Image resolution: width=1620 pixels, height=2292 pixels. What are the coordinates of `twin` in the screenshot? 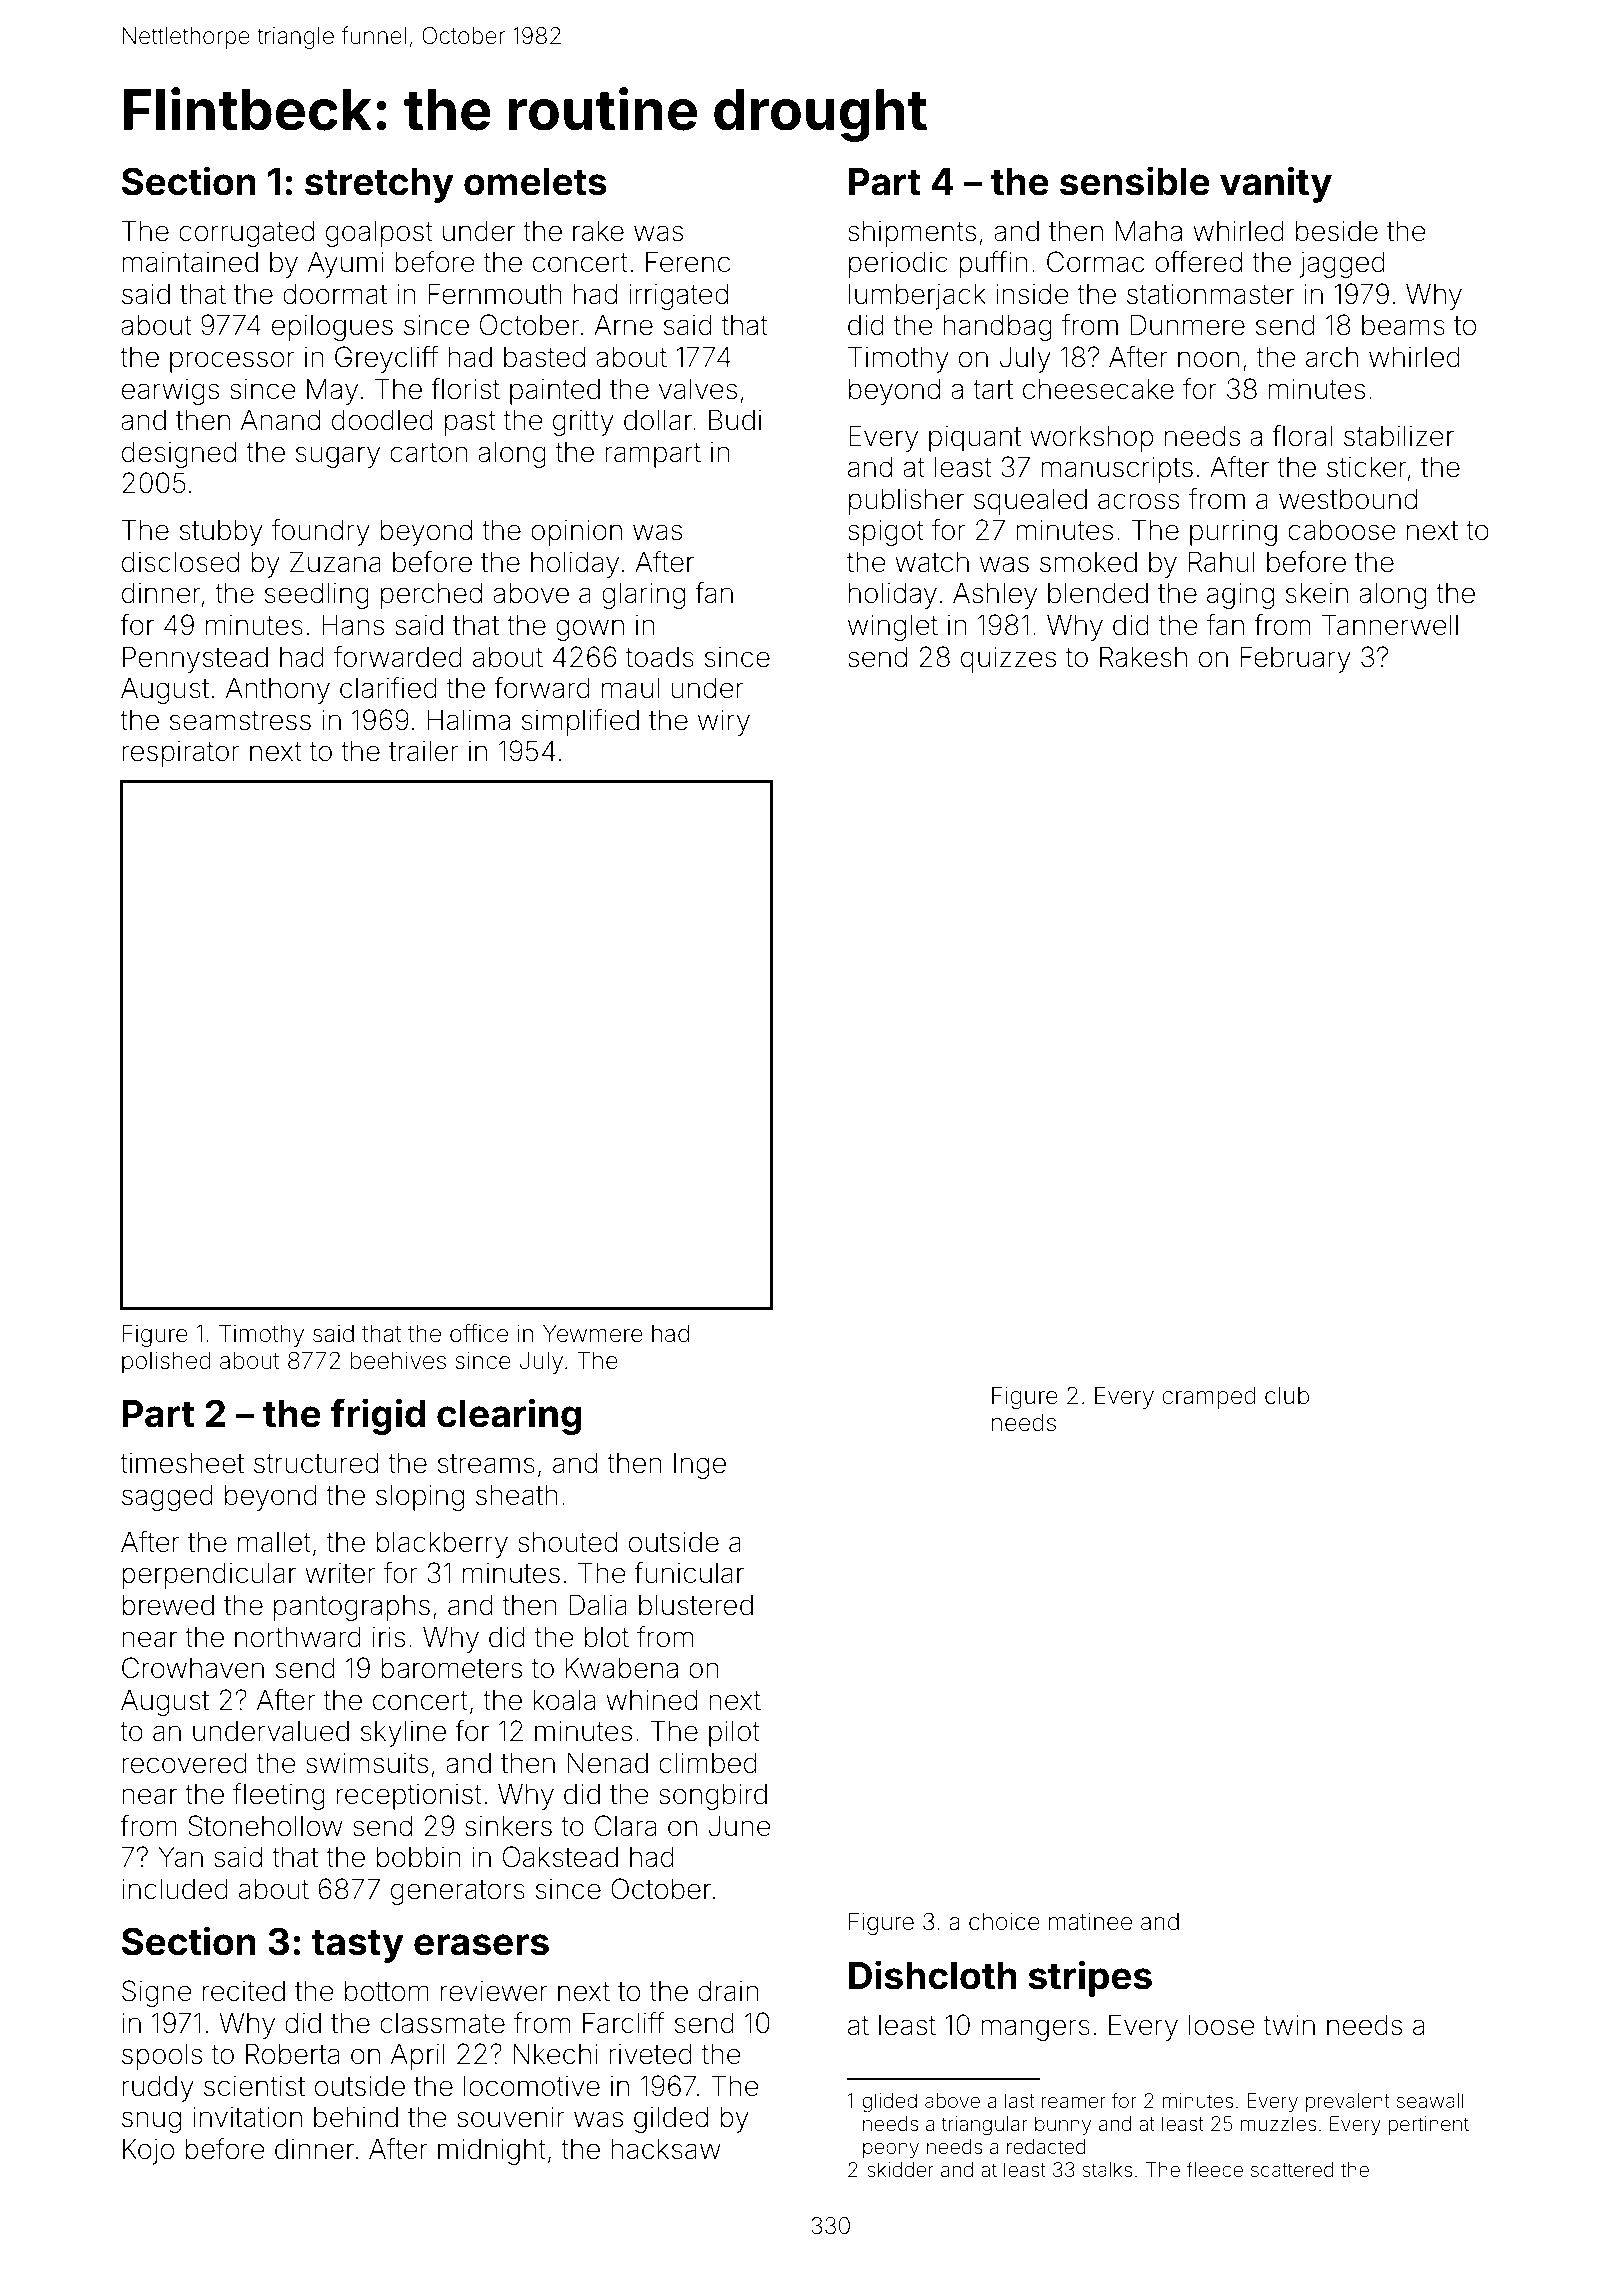 It's located at (1289, 2025).
